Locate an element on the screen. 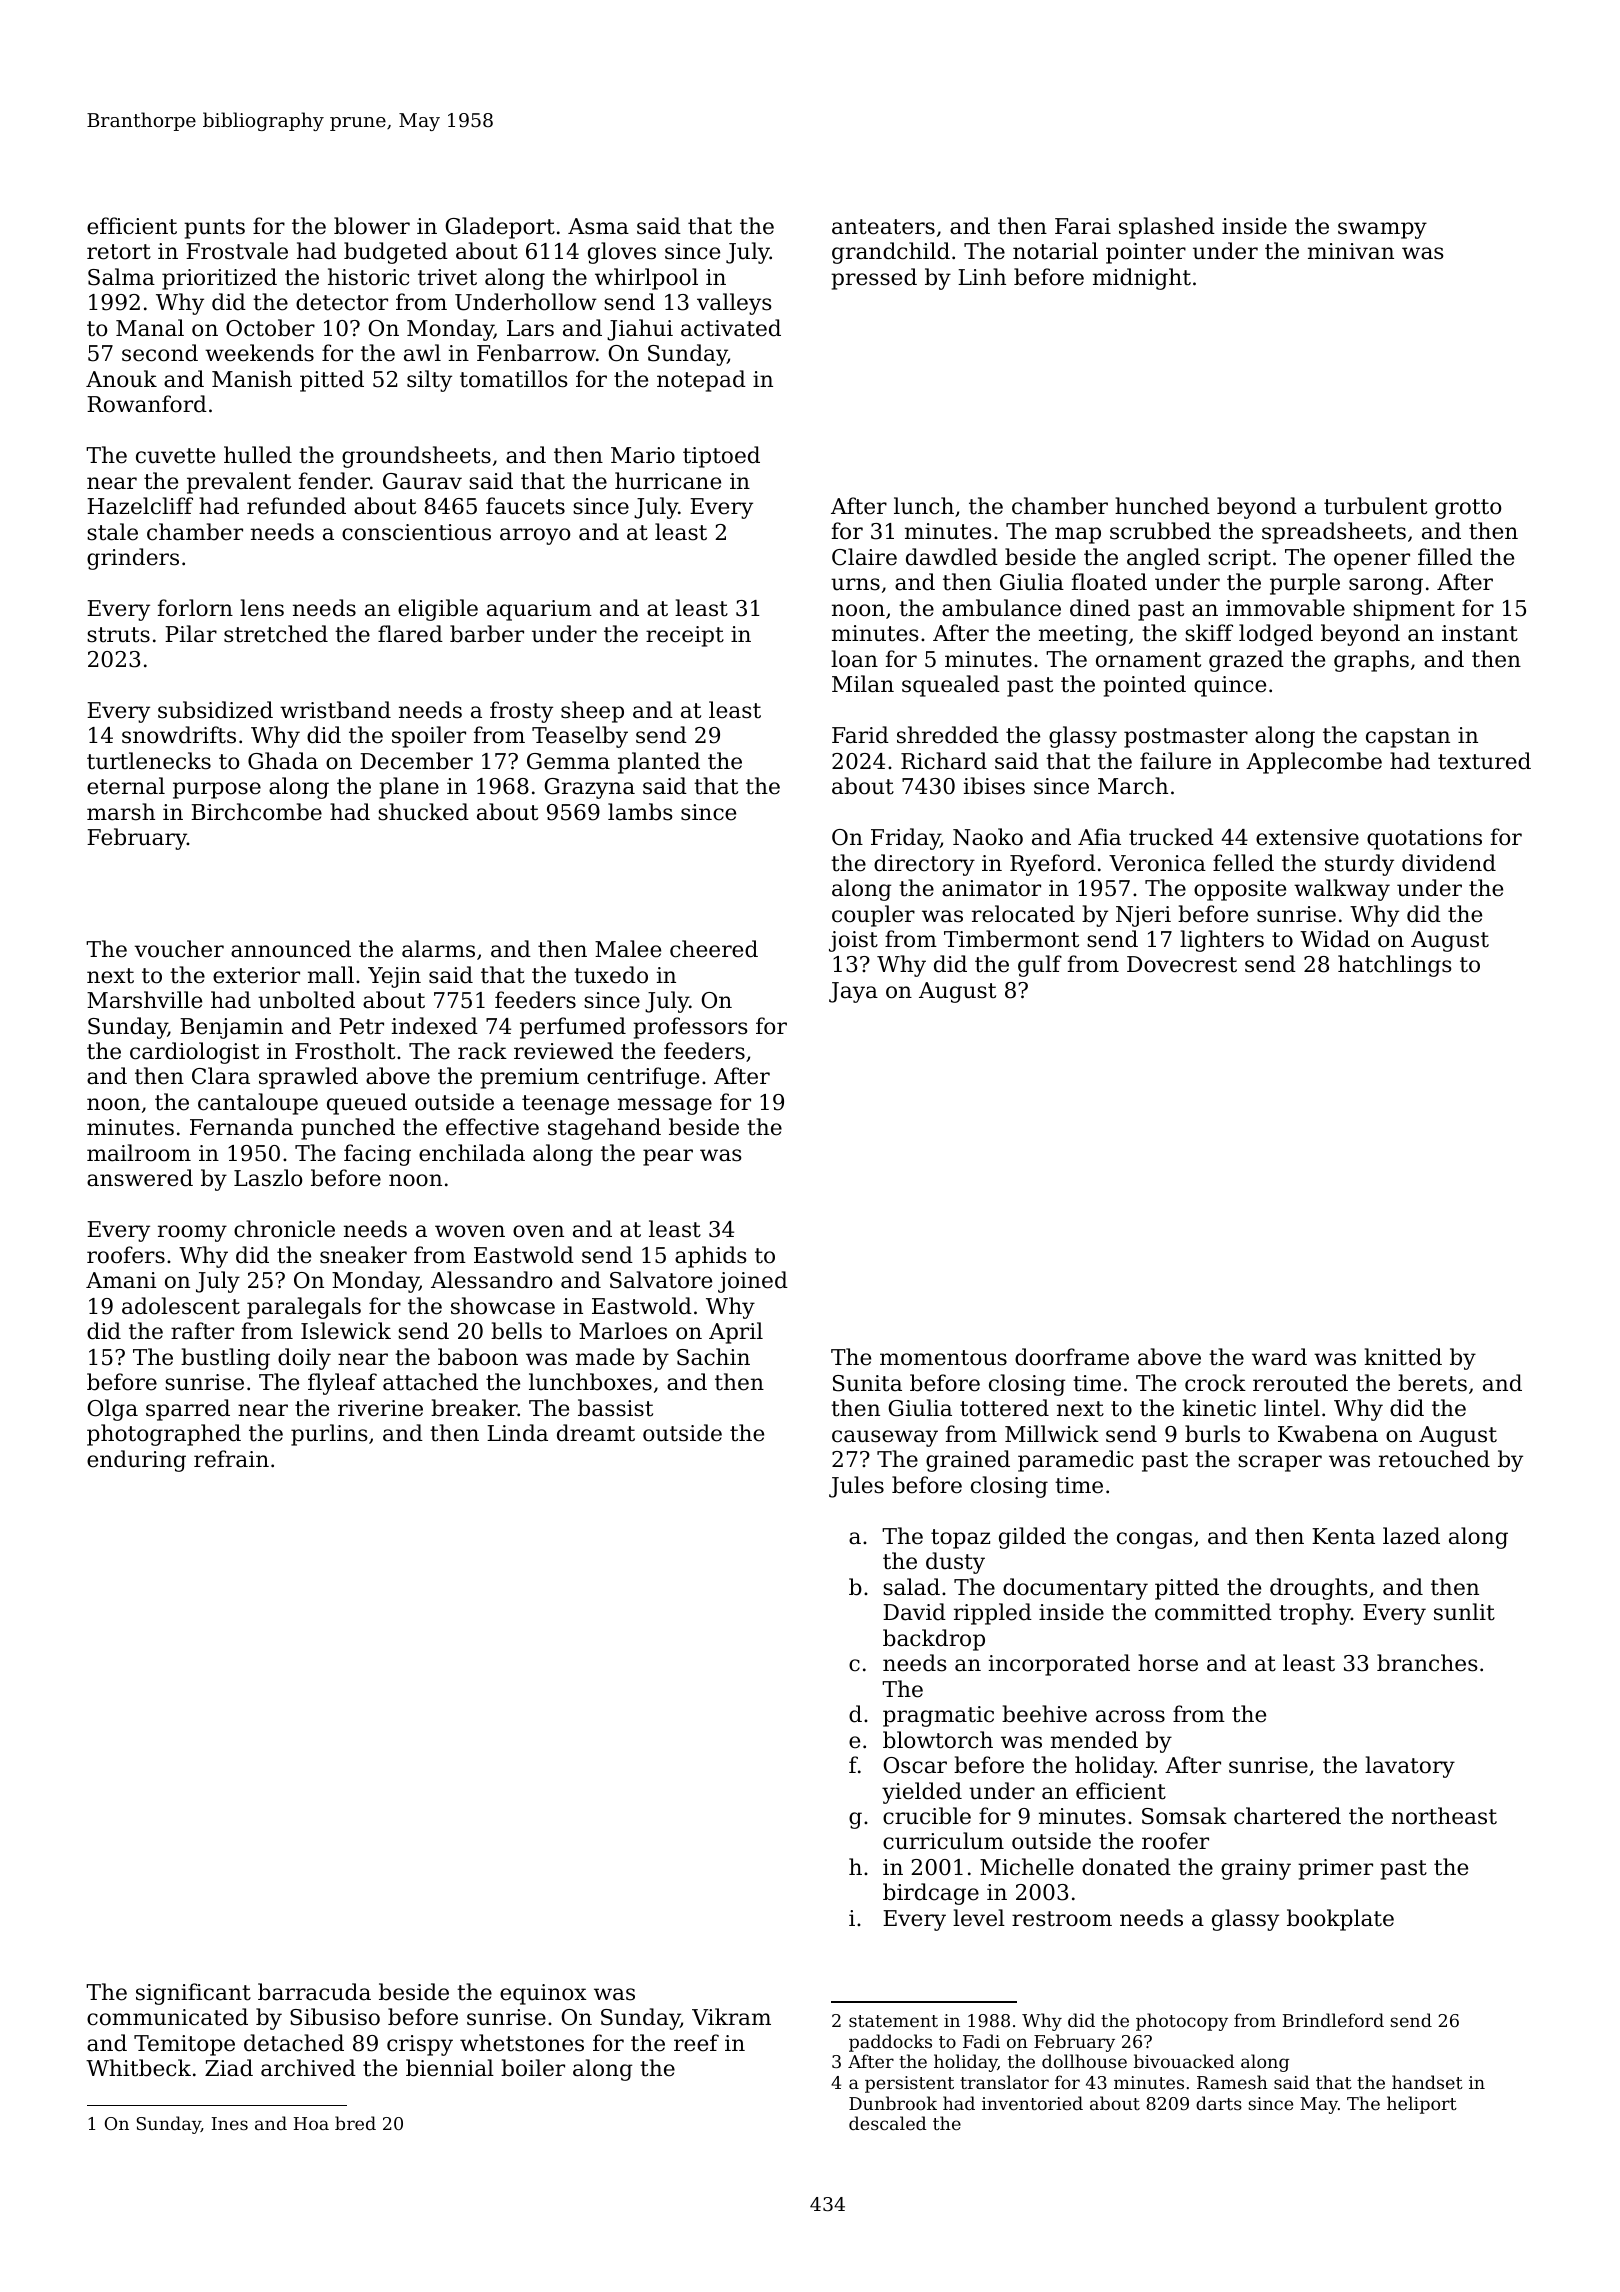  tiptoed is located at coordinates (721, 457).
